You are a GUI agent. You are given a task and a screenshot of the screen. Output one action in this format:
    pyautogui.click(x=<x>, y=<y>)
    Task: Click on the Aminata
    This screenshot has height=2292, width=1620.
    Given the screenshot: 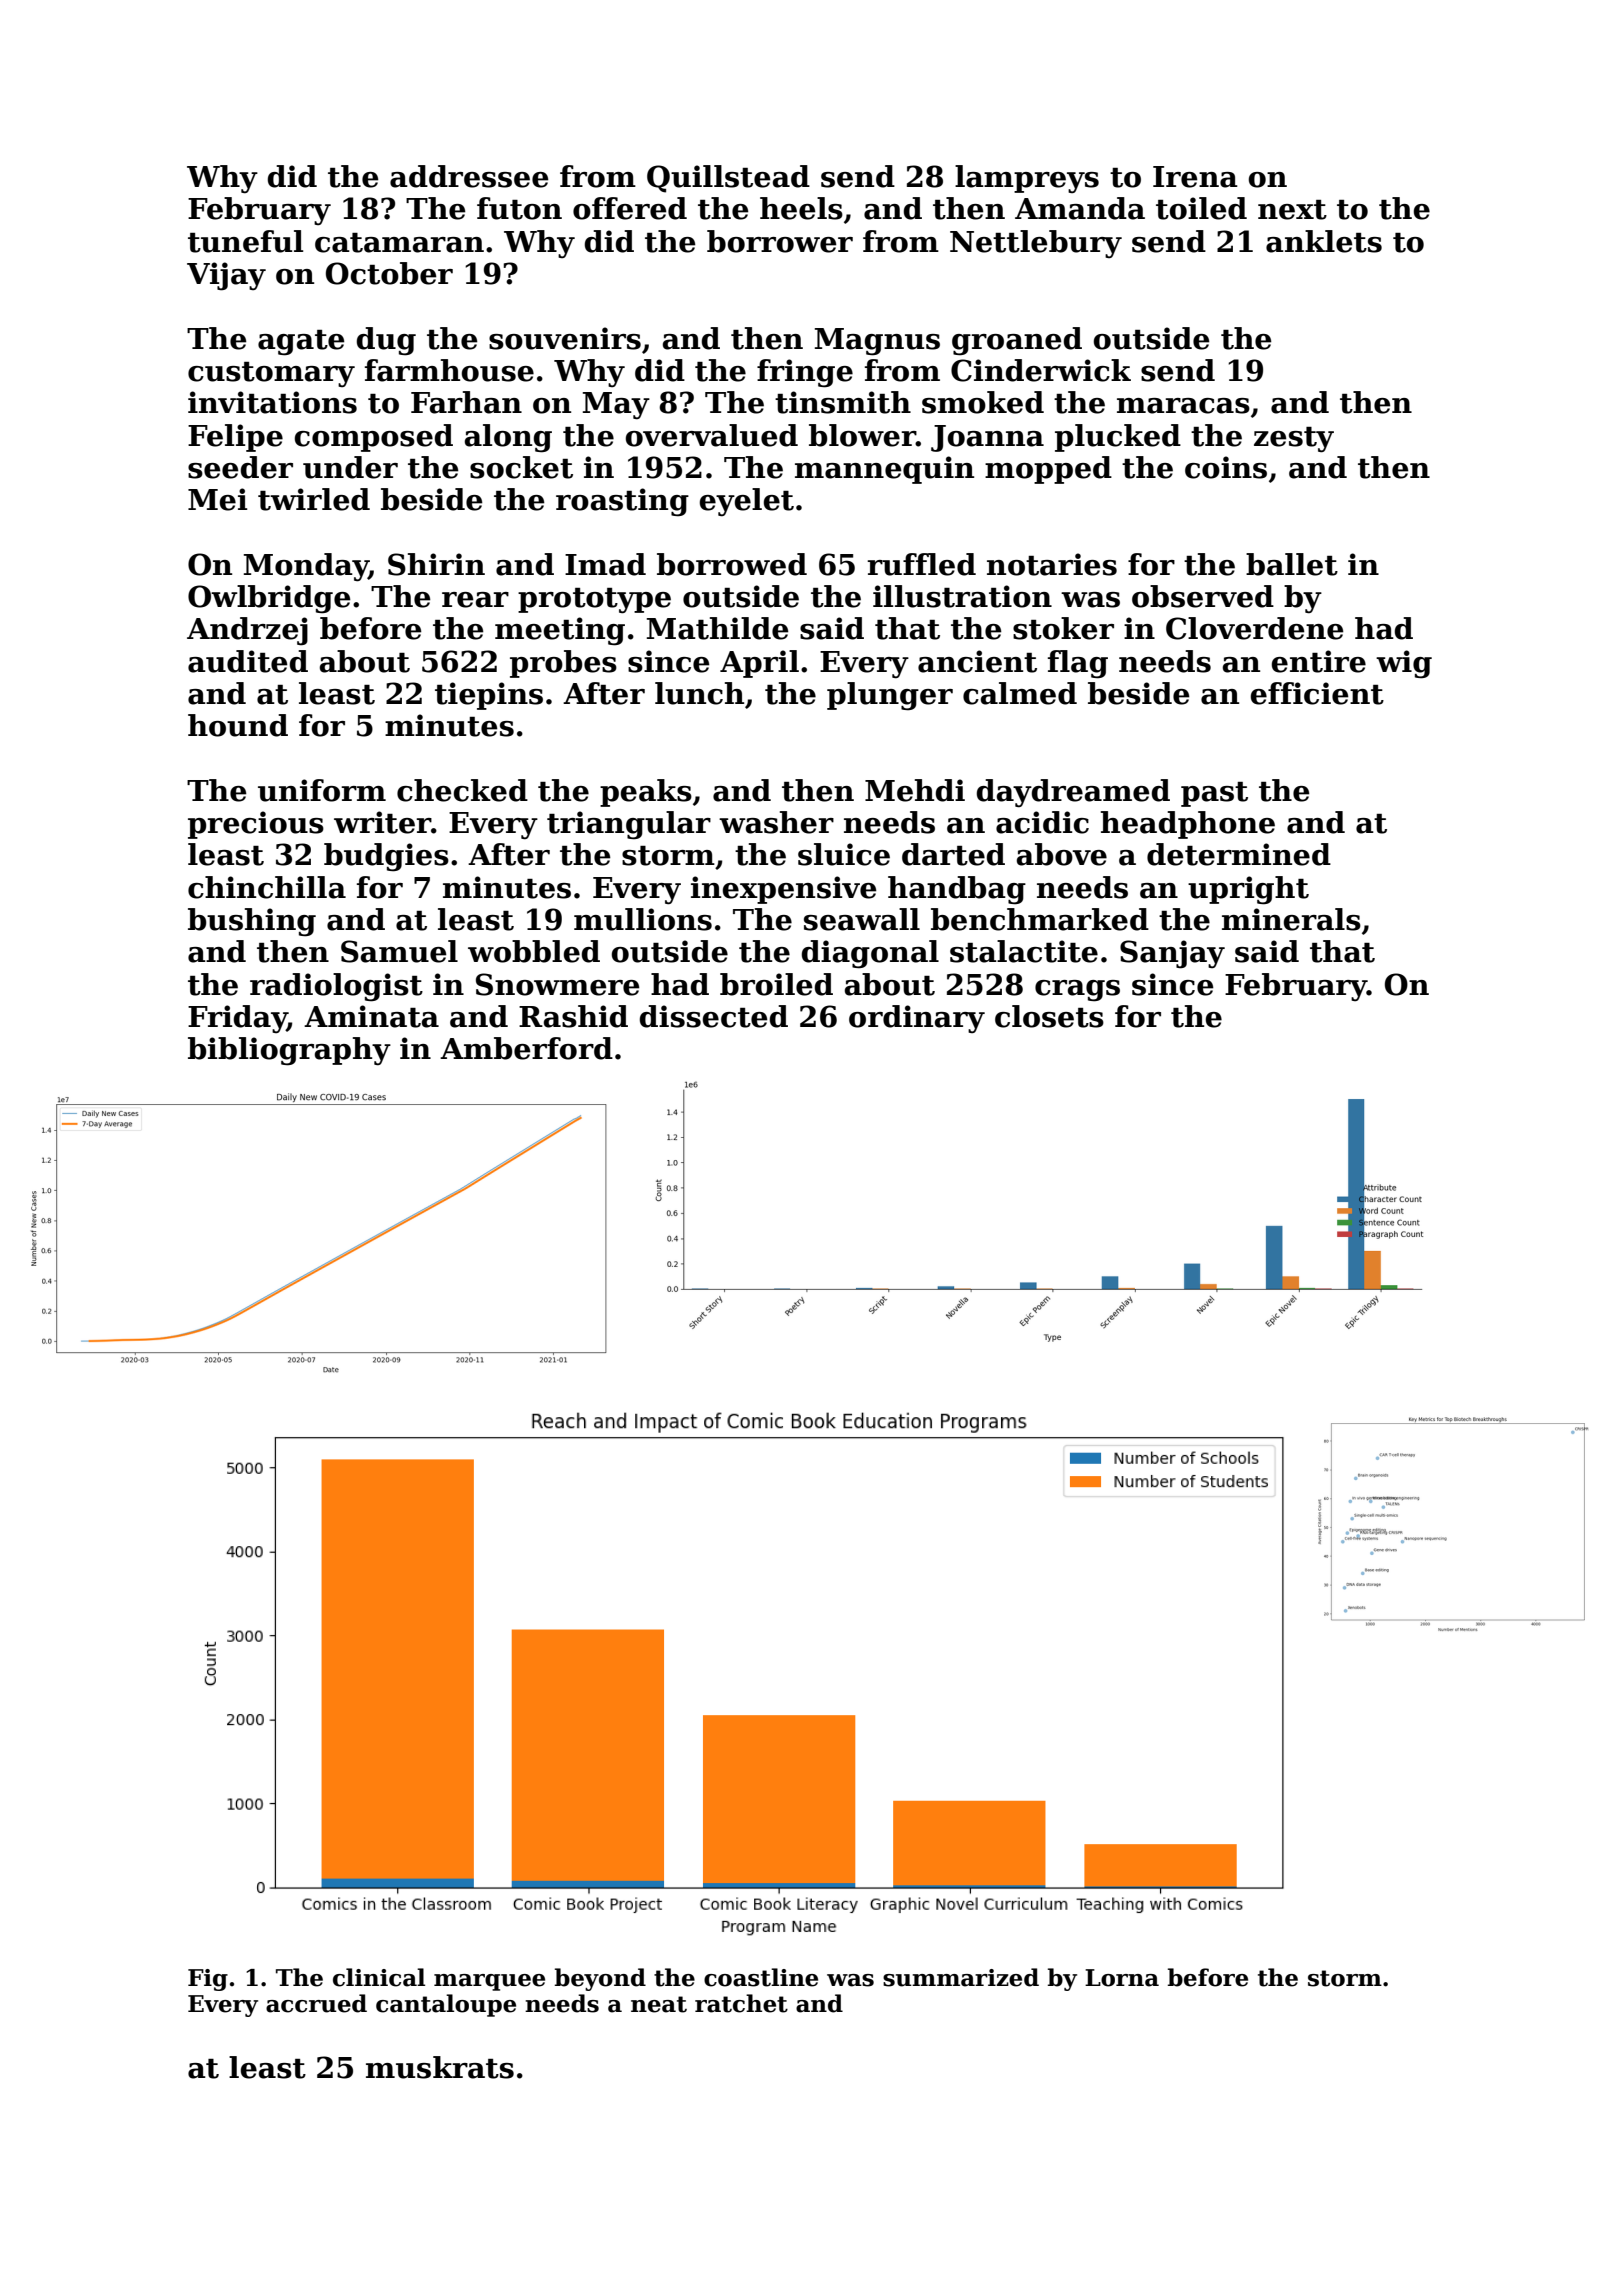 What is the action you would take?
    pyautogui.click(x=371, y=1016)
